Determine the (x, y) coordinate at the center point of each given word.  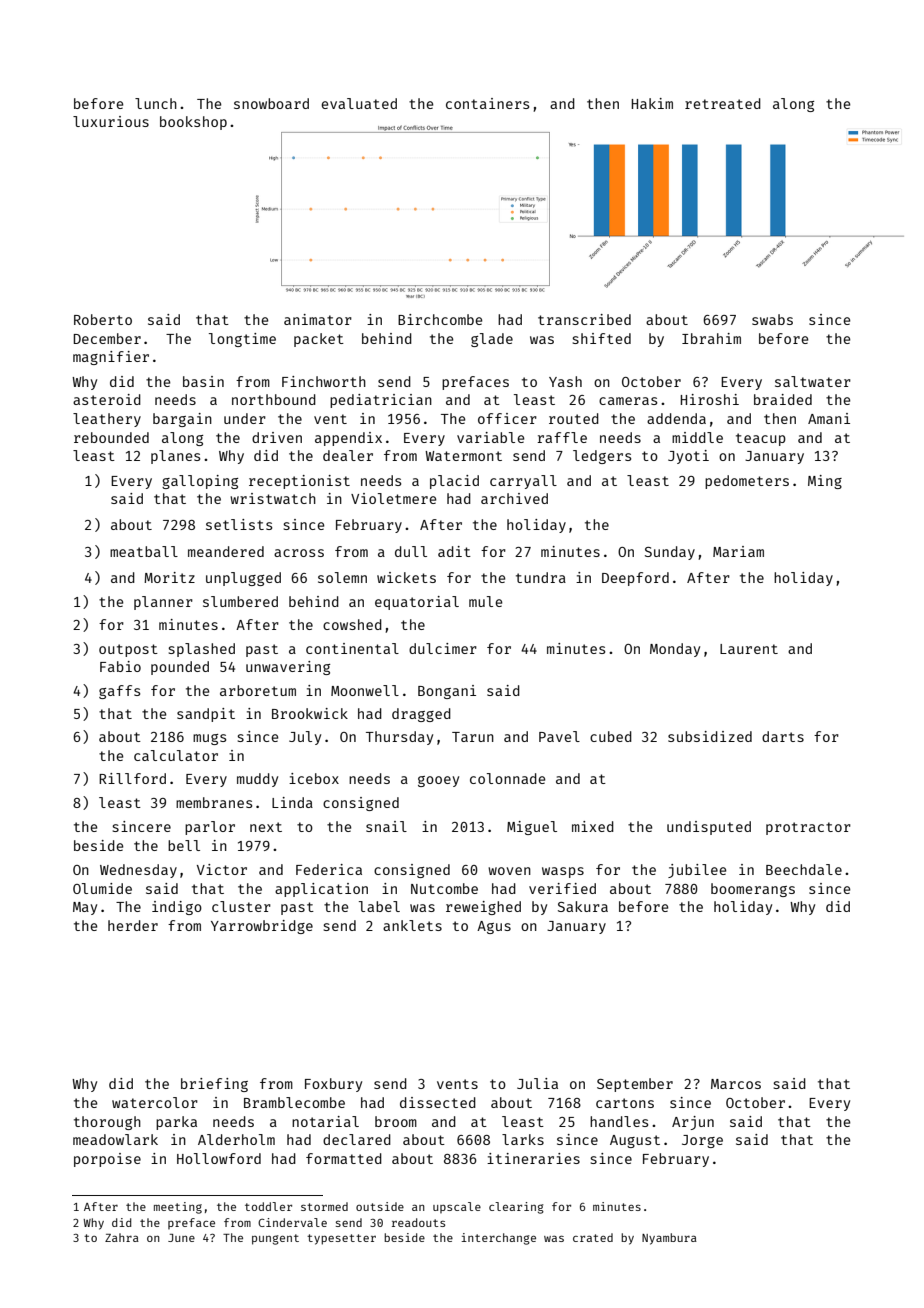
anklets (412, 925)
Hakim (652, 103)
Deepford (635, 579)
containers (487, 103)
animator (318, 319)
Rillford (132, 778)
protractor (808, 828)
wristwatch (273, 498)
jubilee (697, 871)
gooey (438, 781)
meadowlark (115, 1139)
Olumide (102, 888)
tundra (541, 577)
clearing (516, 1208)
